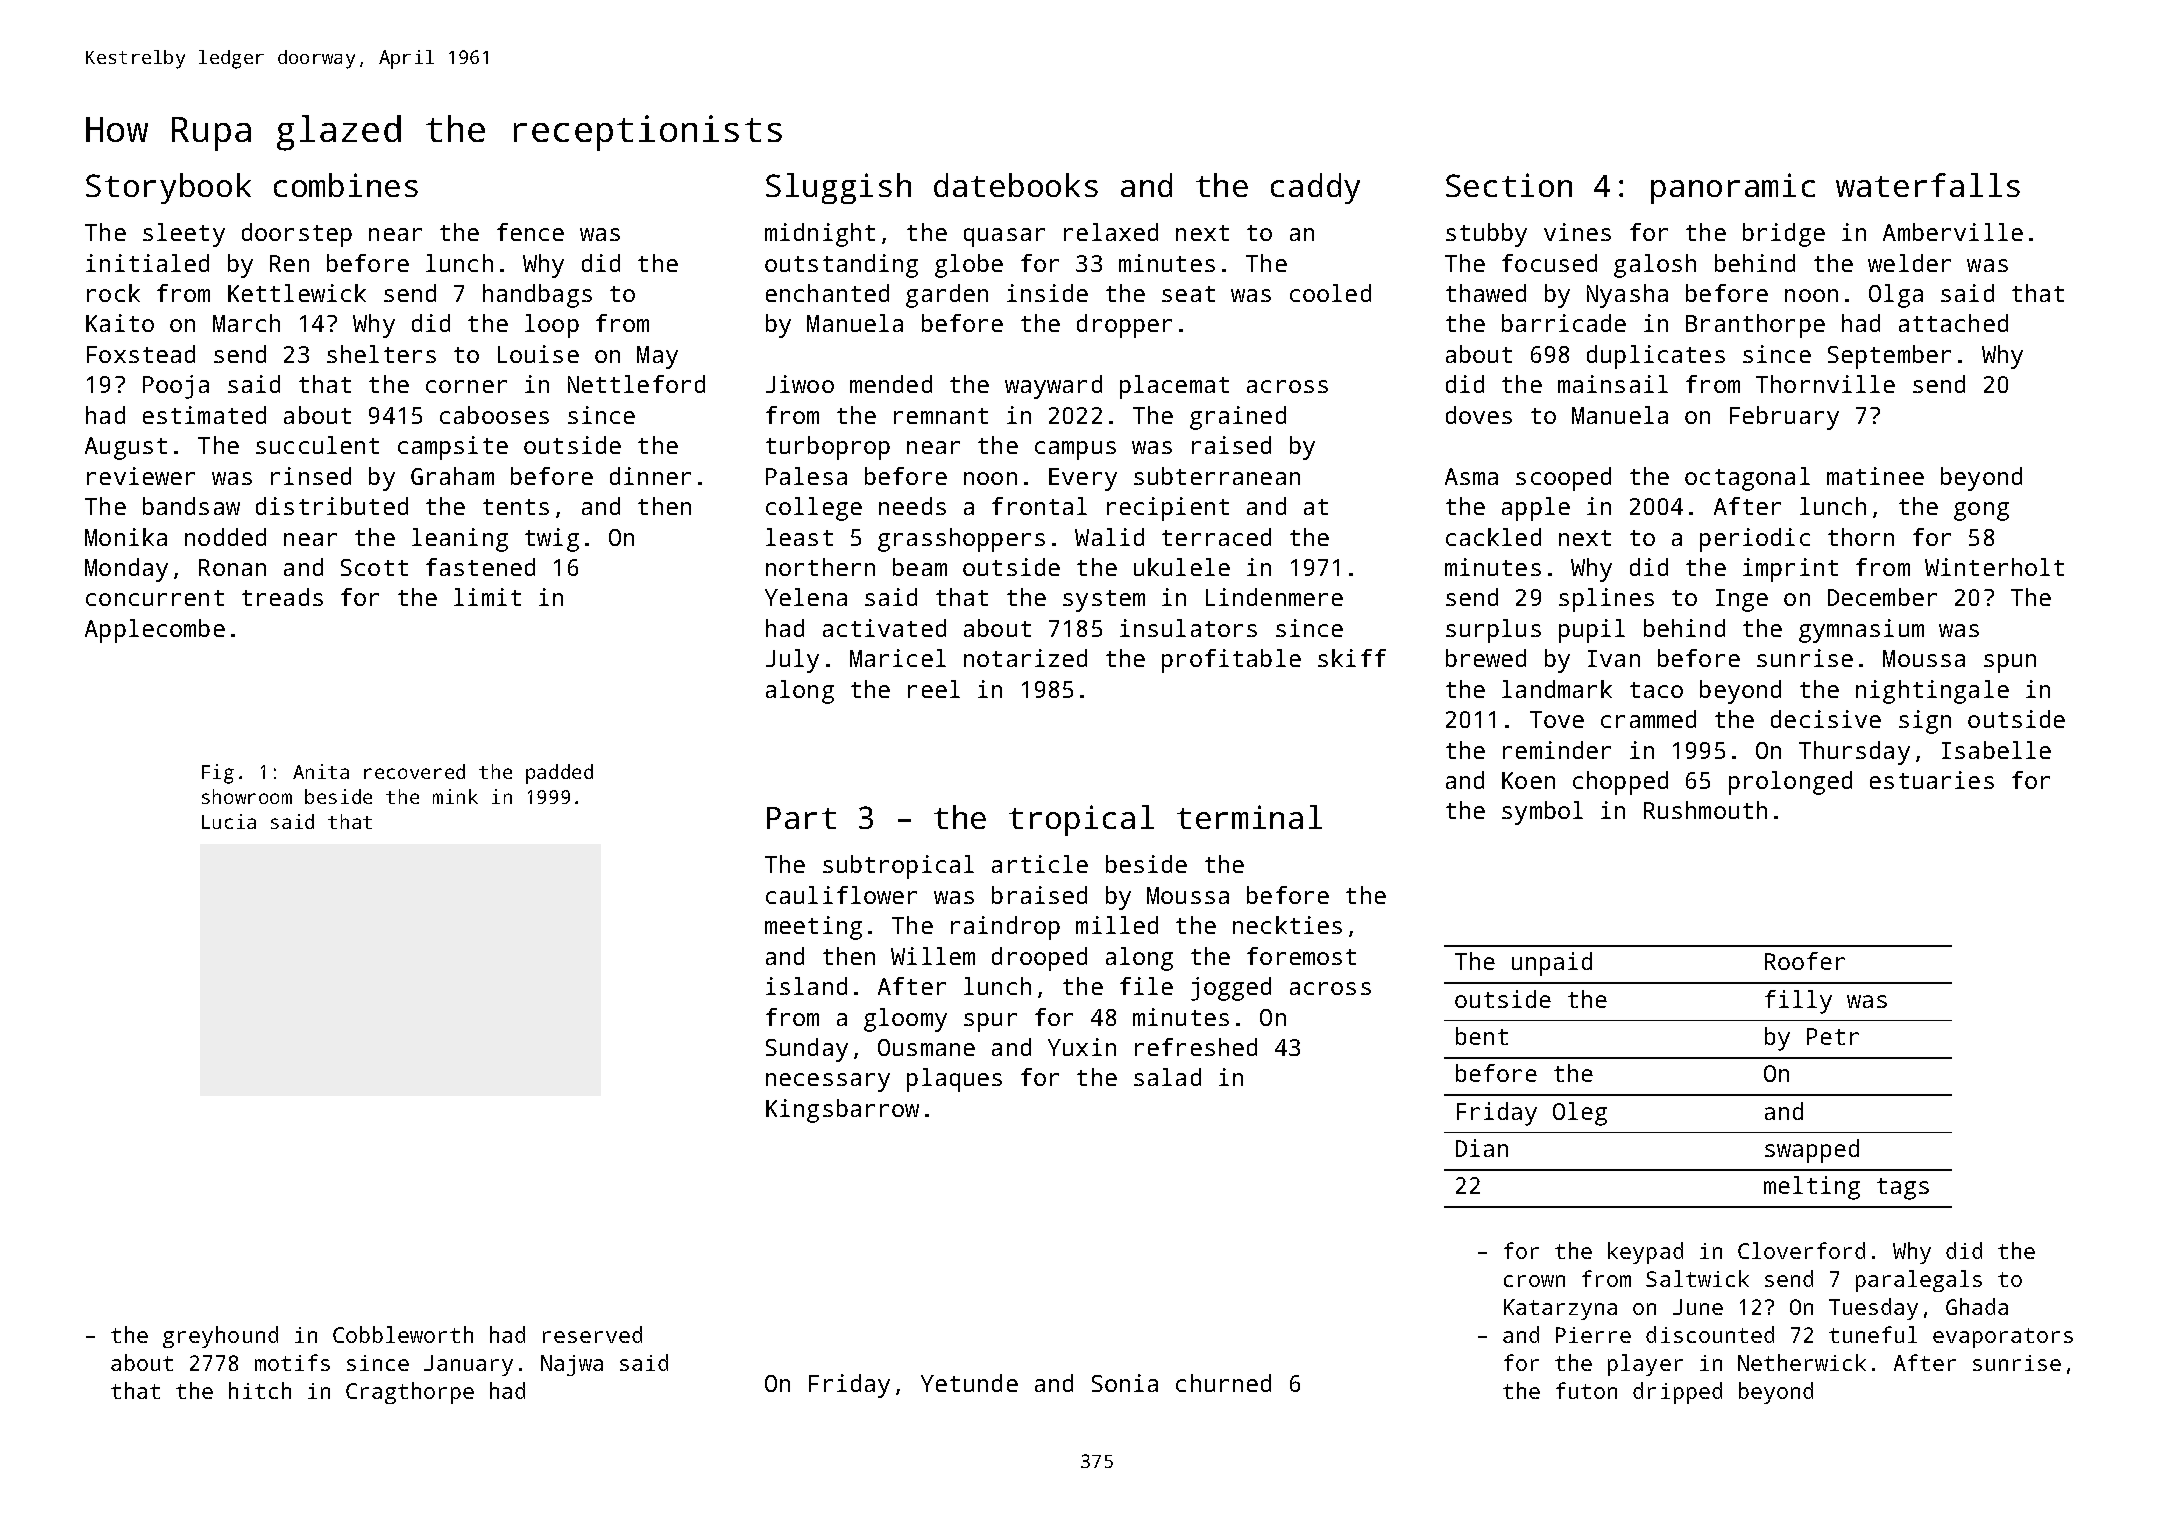  What do you see at coordinates (800, 384) in the image?
I see `Jiwoo` at bounding box center [800, 384].
